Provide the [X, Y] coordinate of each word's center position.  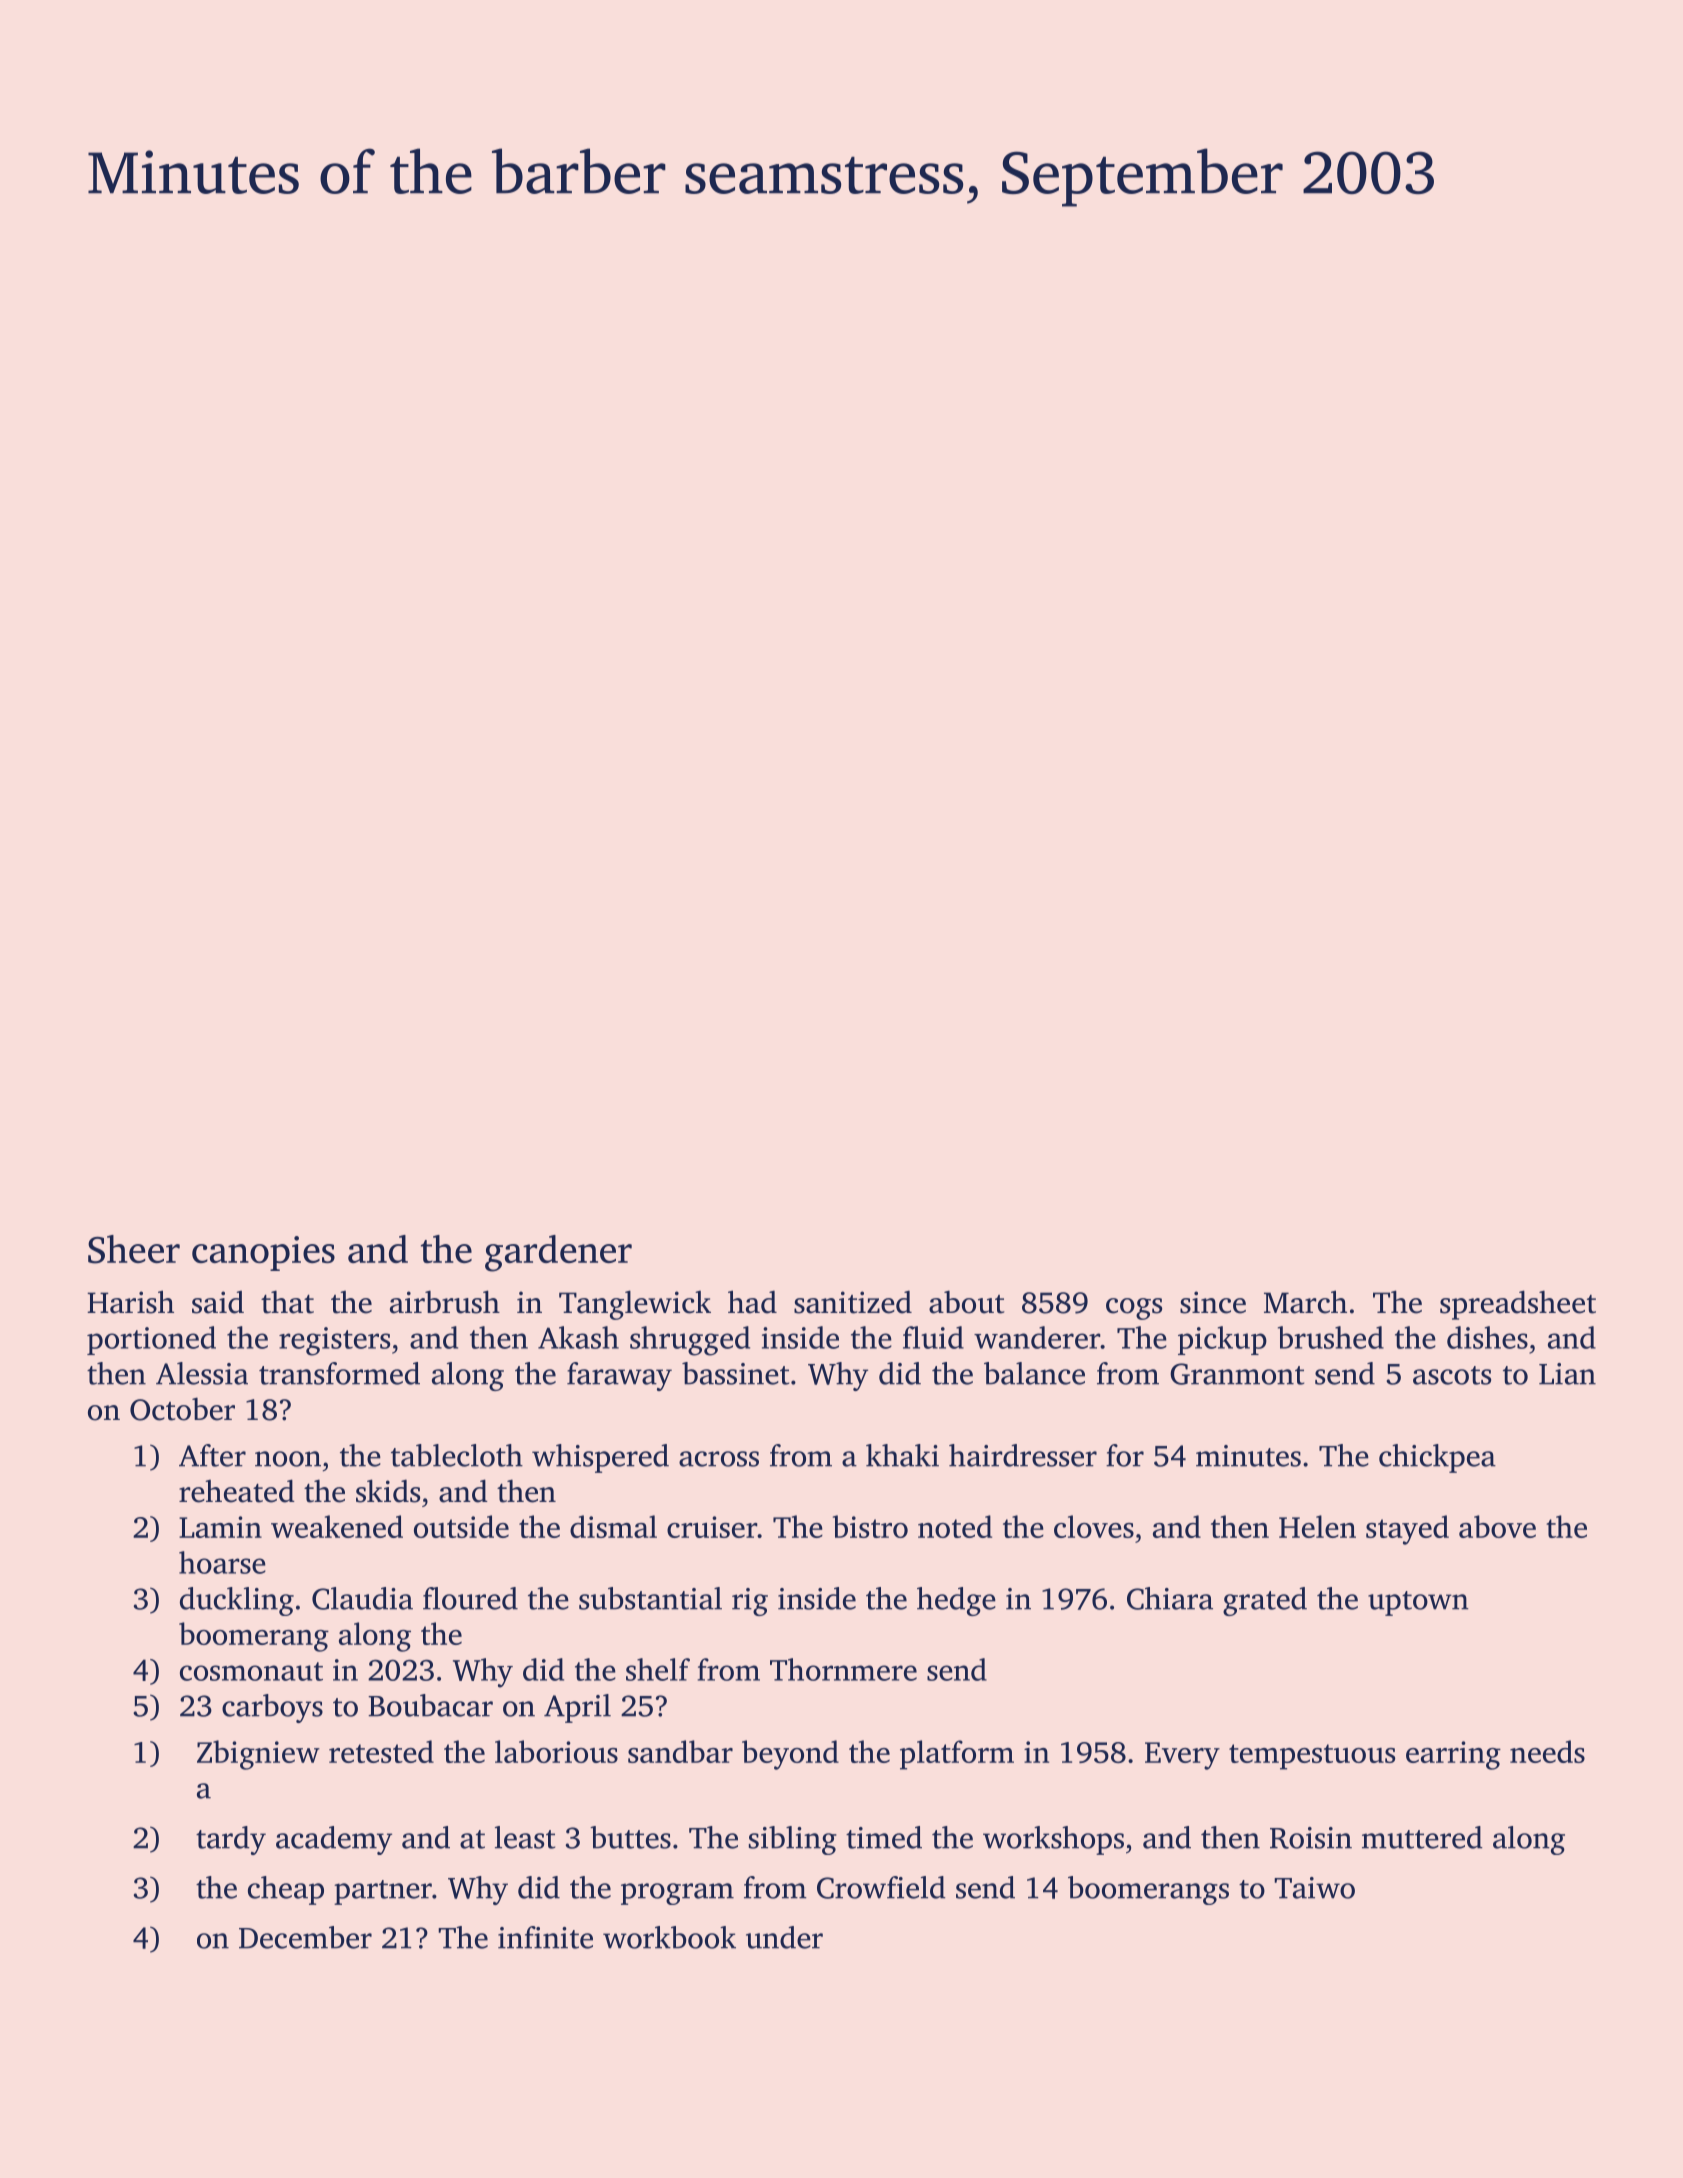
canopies [263, 1253]
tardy [231, 1840]
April [577, 1708]
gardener [558, 1253]
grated [1265, 1601]
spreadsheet [1518, 1305]
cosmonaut [251, 1671]
